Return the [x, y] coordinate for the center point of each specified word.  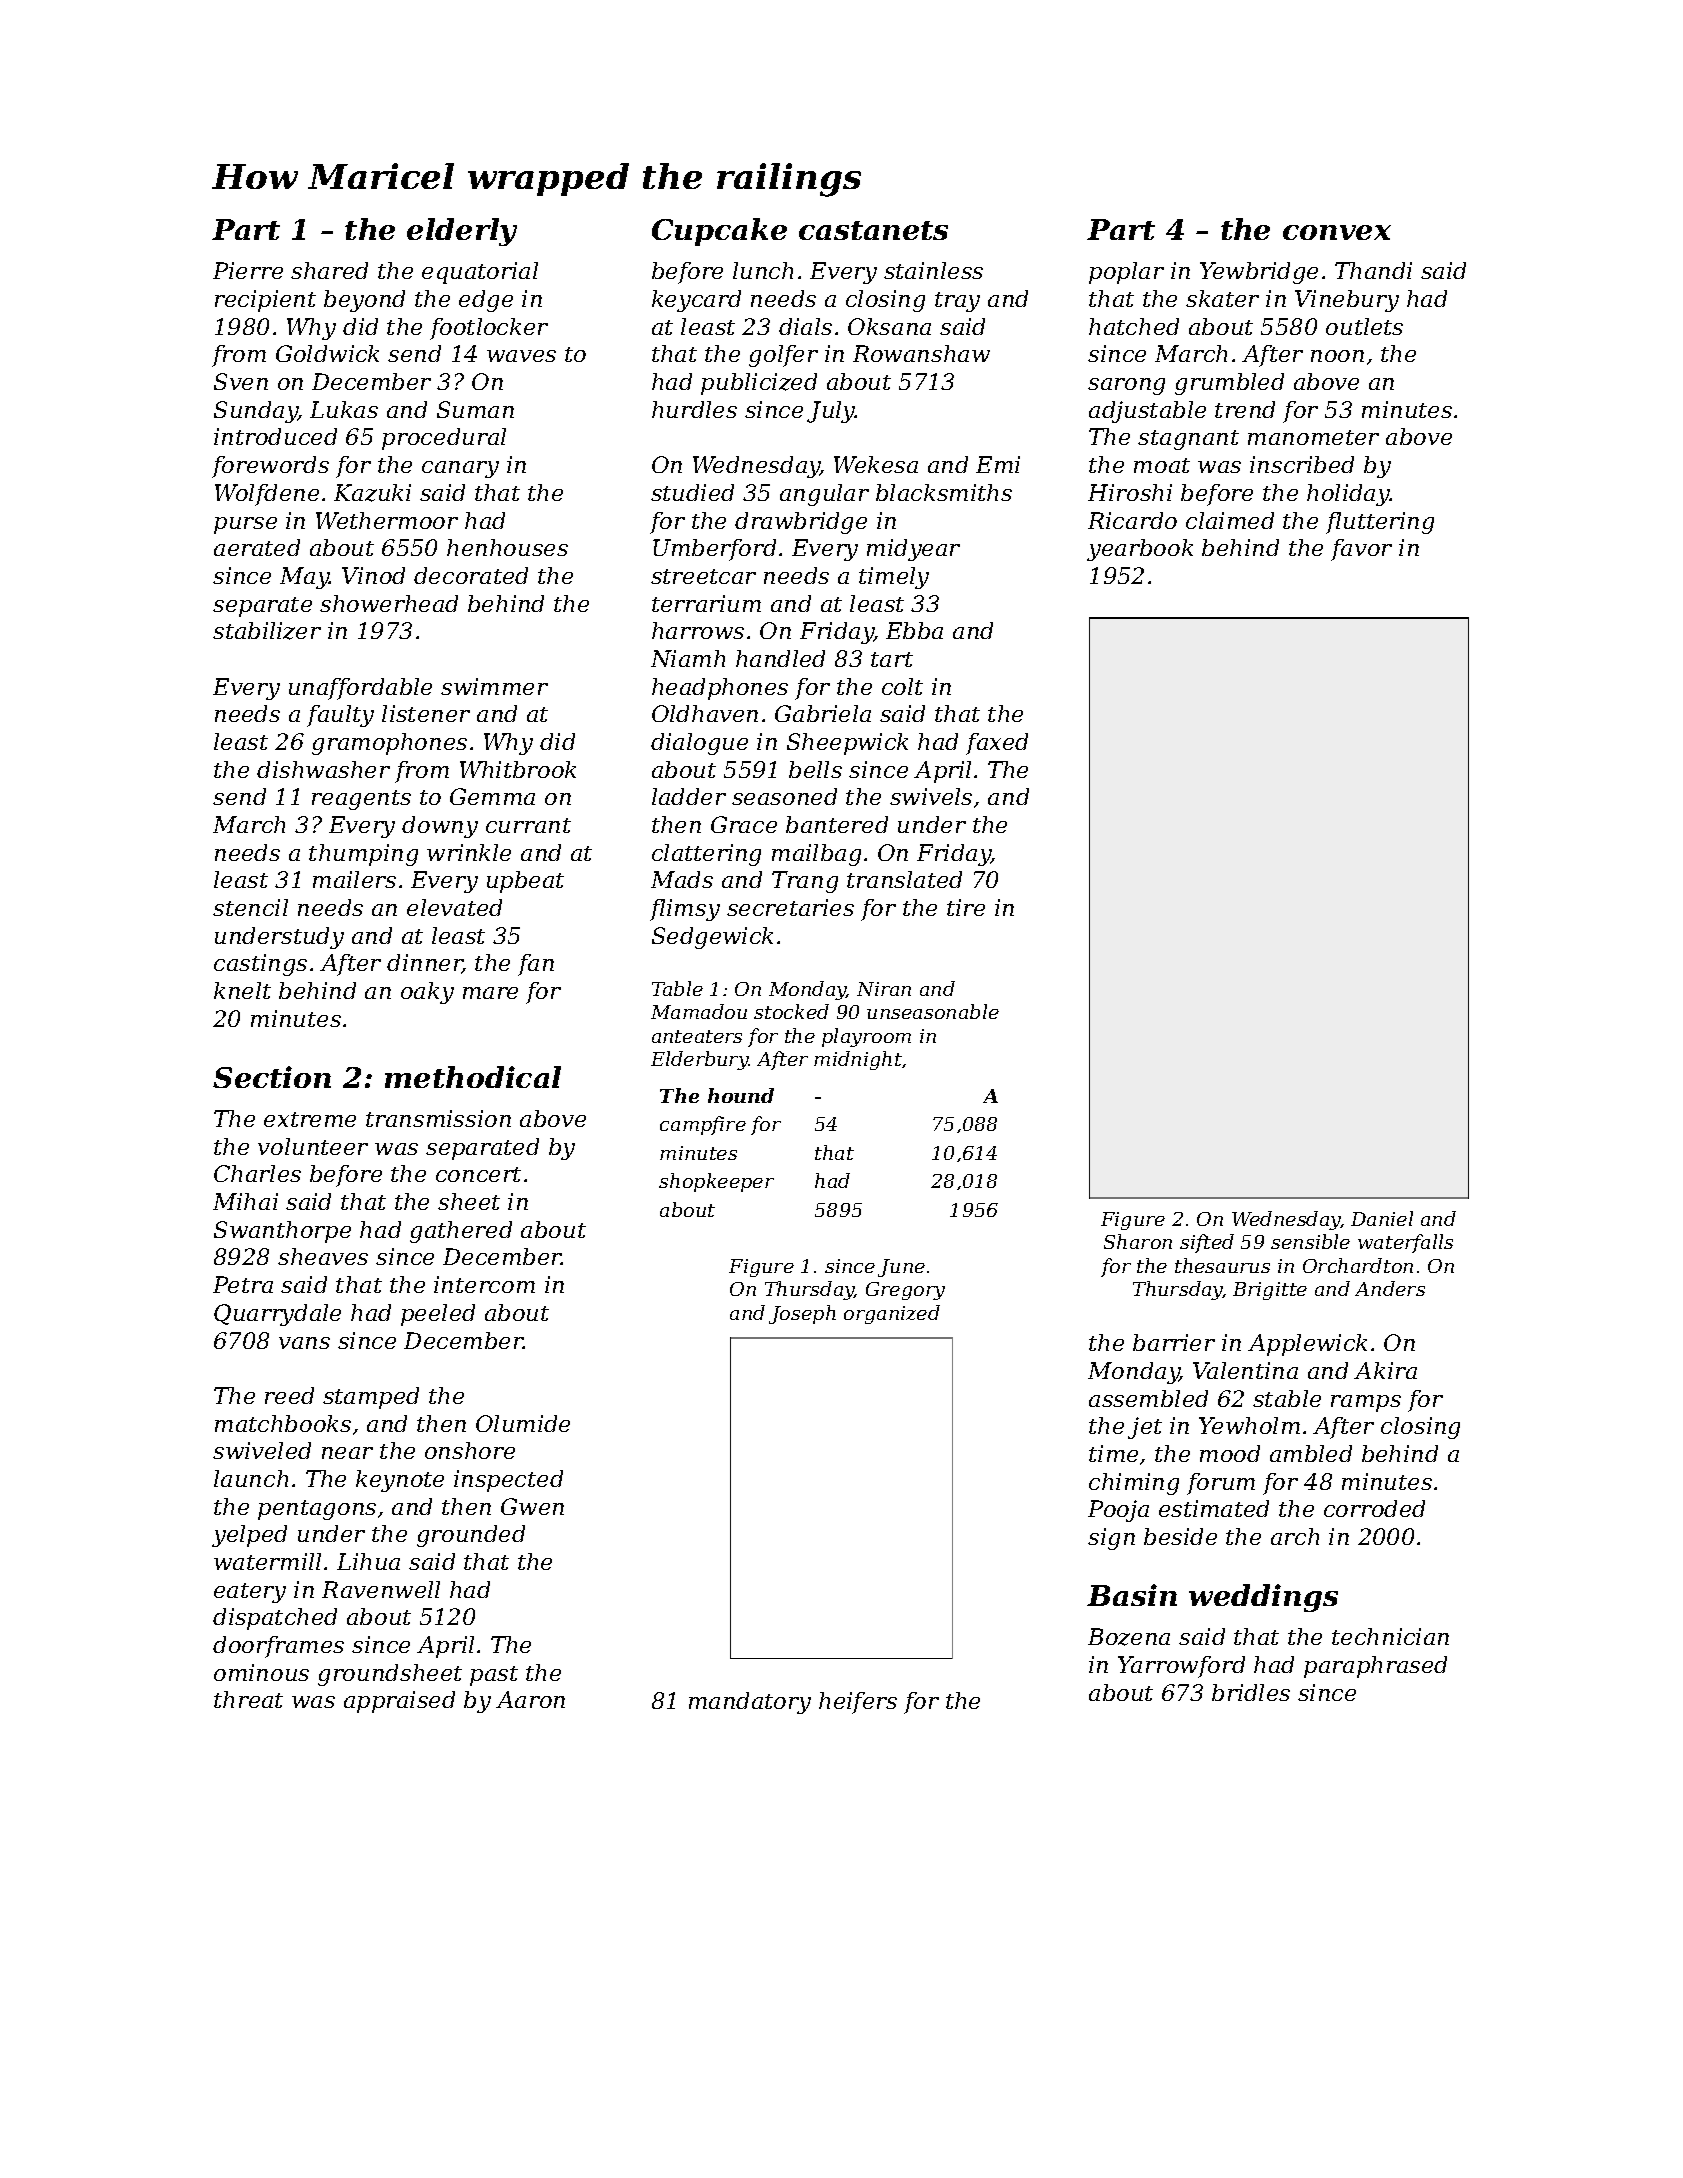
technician [1390, 1636]
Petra [243, 1284]
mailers [354, 879]
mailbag [816, 855]
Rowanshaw [921, 353]
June [901, 1268]
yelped [249, 1536]
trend [1245, 409]
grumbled [1229, 384]
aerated [257, 547]
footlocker [489, 329]
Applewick [1307, 1345]
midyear [913, 550]
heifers [858, 1703]
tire [966, 907]
